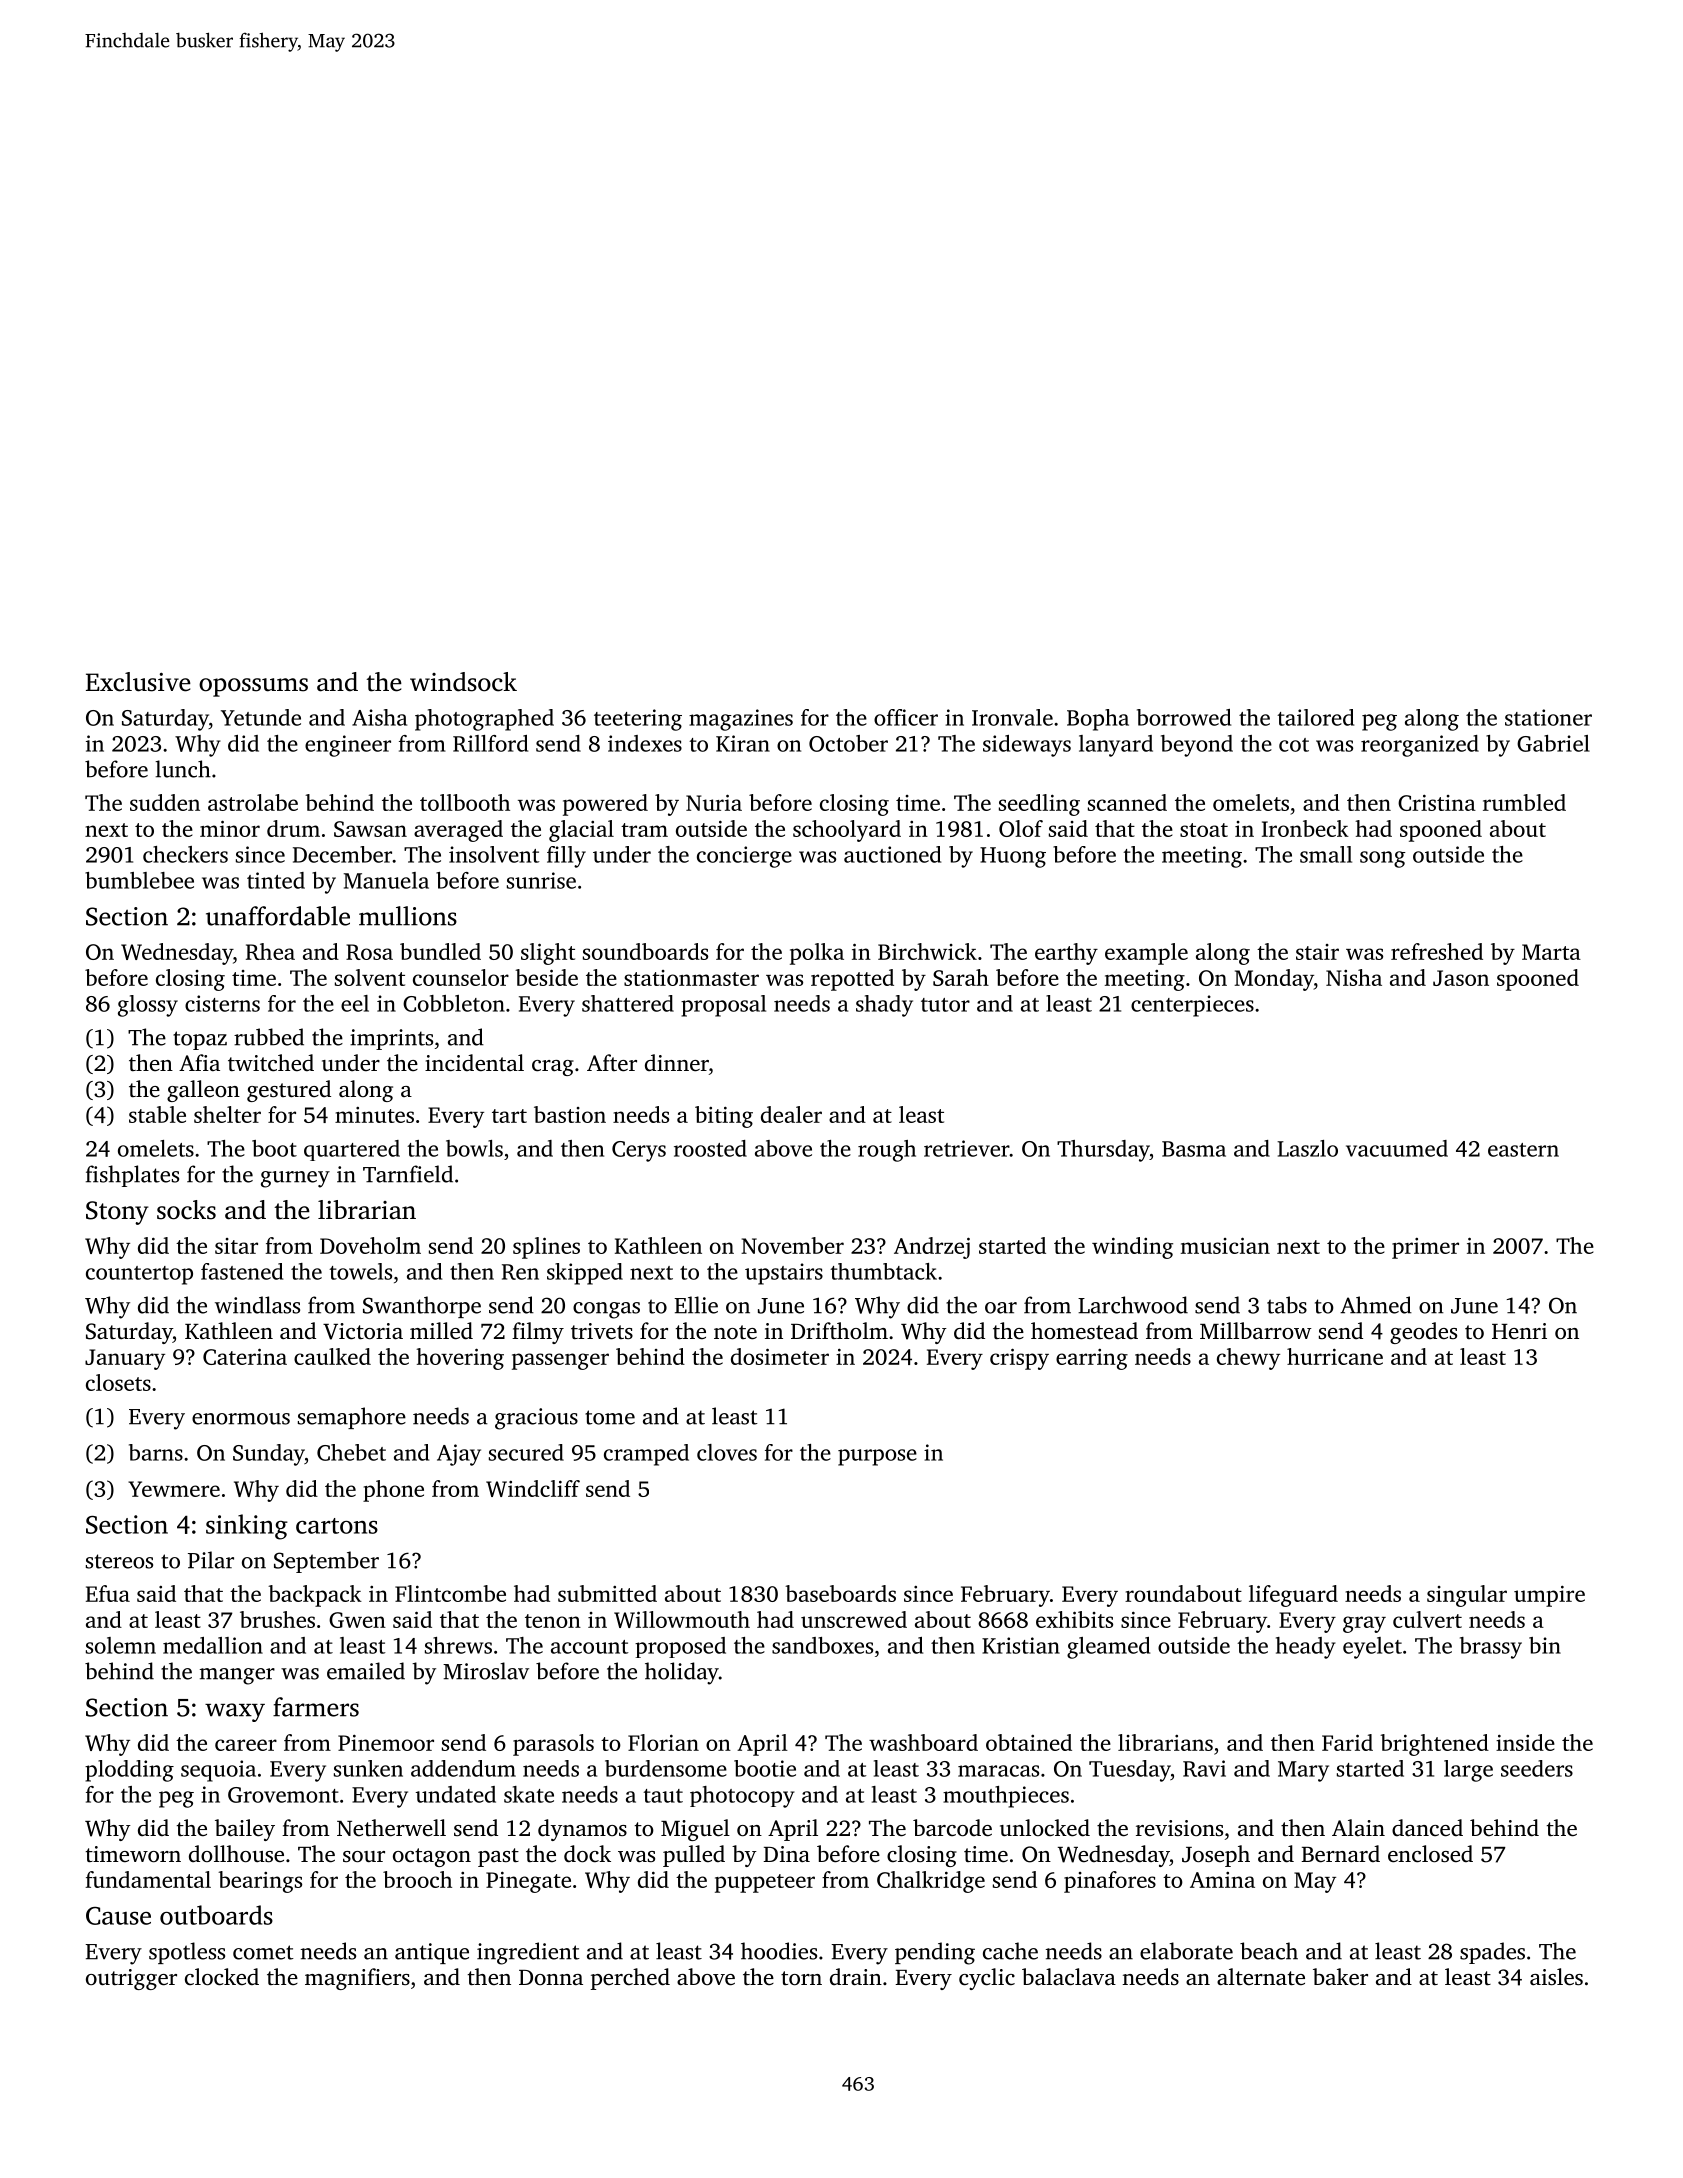  I want to click on outrigger, so click(131, 1979).
